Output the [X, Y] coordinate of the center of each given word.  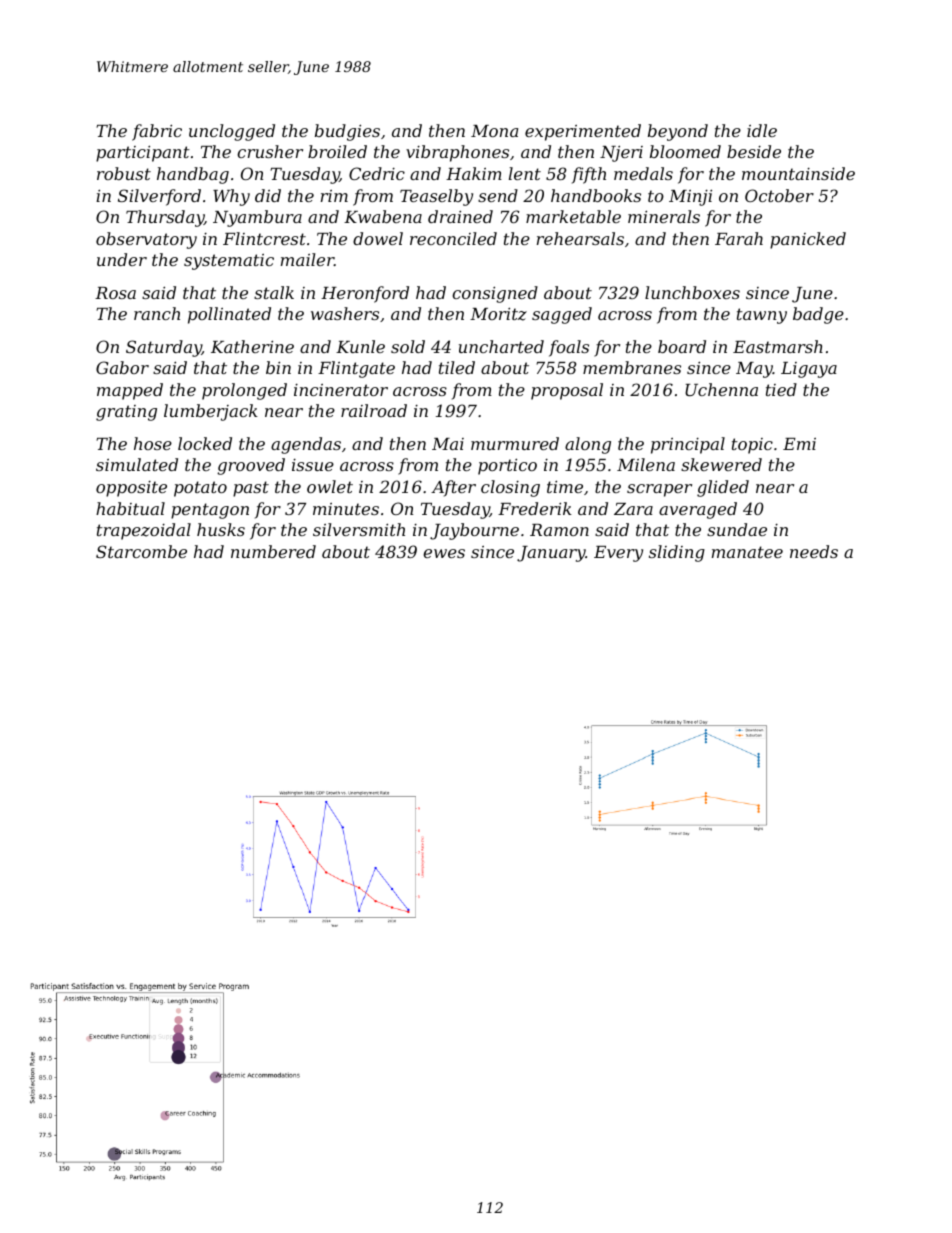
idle [762, 130]
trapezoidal [144, 531]
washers [345, 313]
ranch [157, 313]
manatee [747, 552]
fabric [157, 132]
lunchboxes [692, 292]
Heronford [365, 294]
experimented [583, 132]
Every [618, 554]
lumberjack [211, 412]
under [122, 259]
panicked [808, 240]
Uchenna [721, 389]
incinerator [341, 390]
